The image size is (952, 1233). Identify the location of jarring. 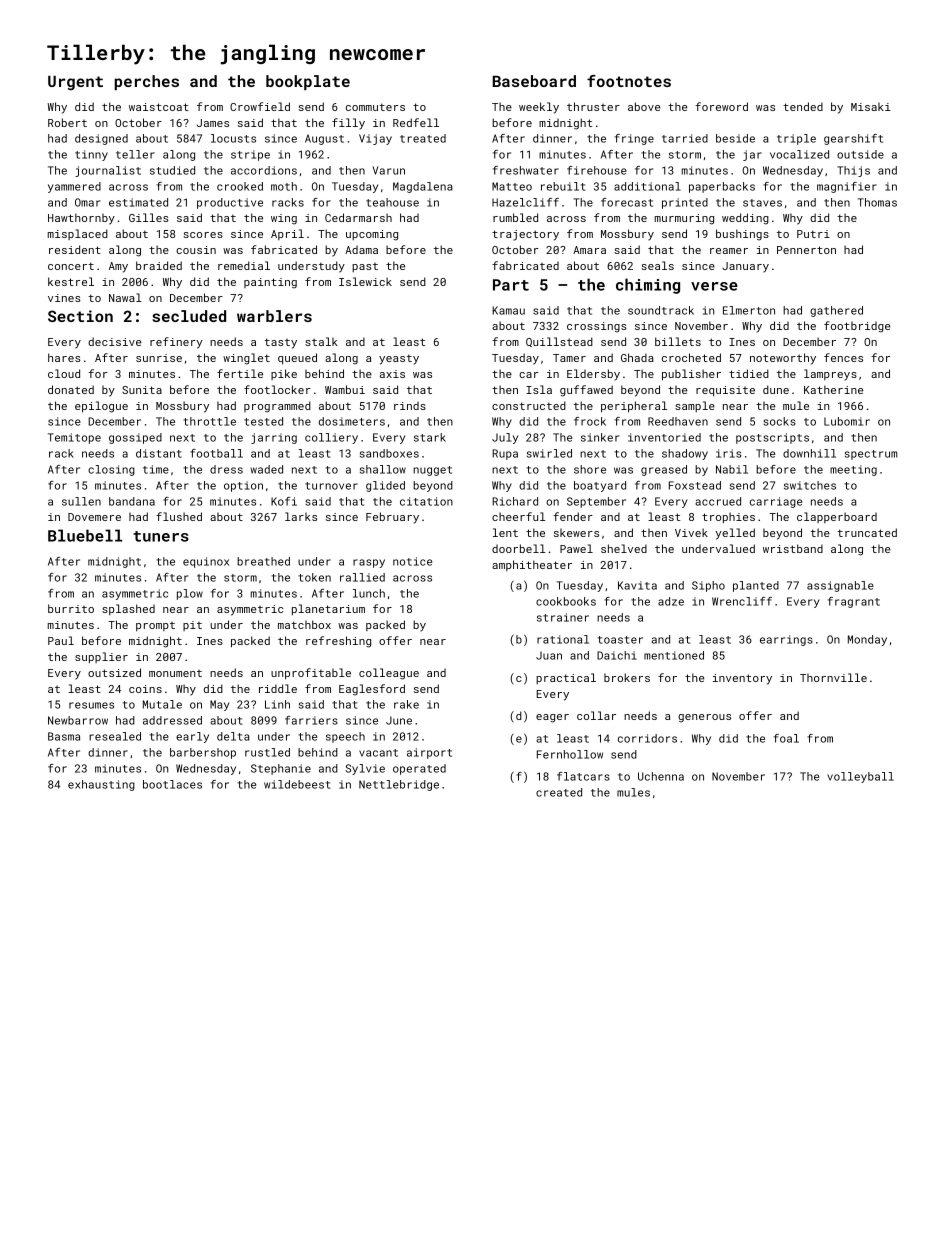
(274, 438).
